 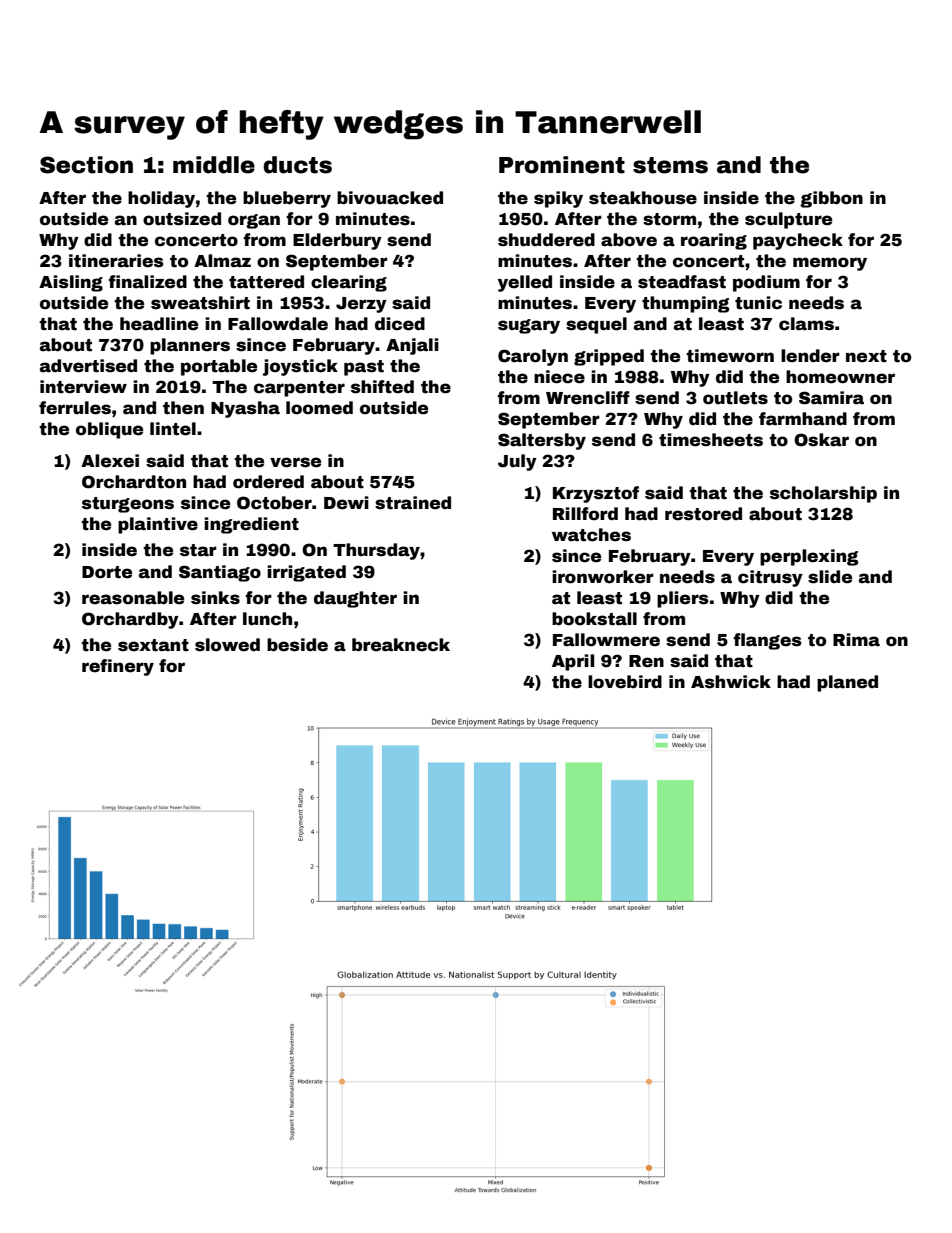 What do you see at coordinates (86, 165) in the screenshot?
I see `Section` at bounding box center [86, 165].
